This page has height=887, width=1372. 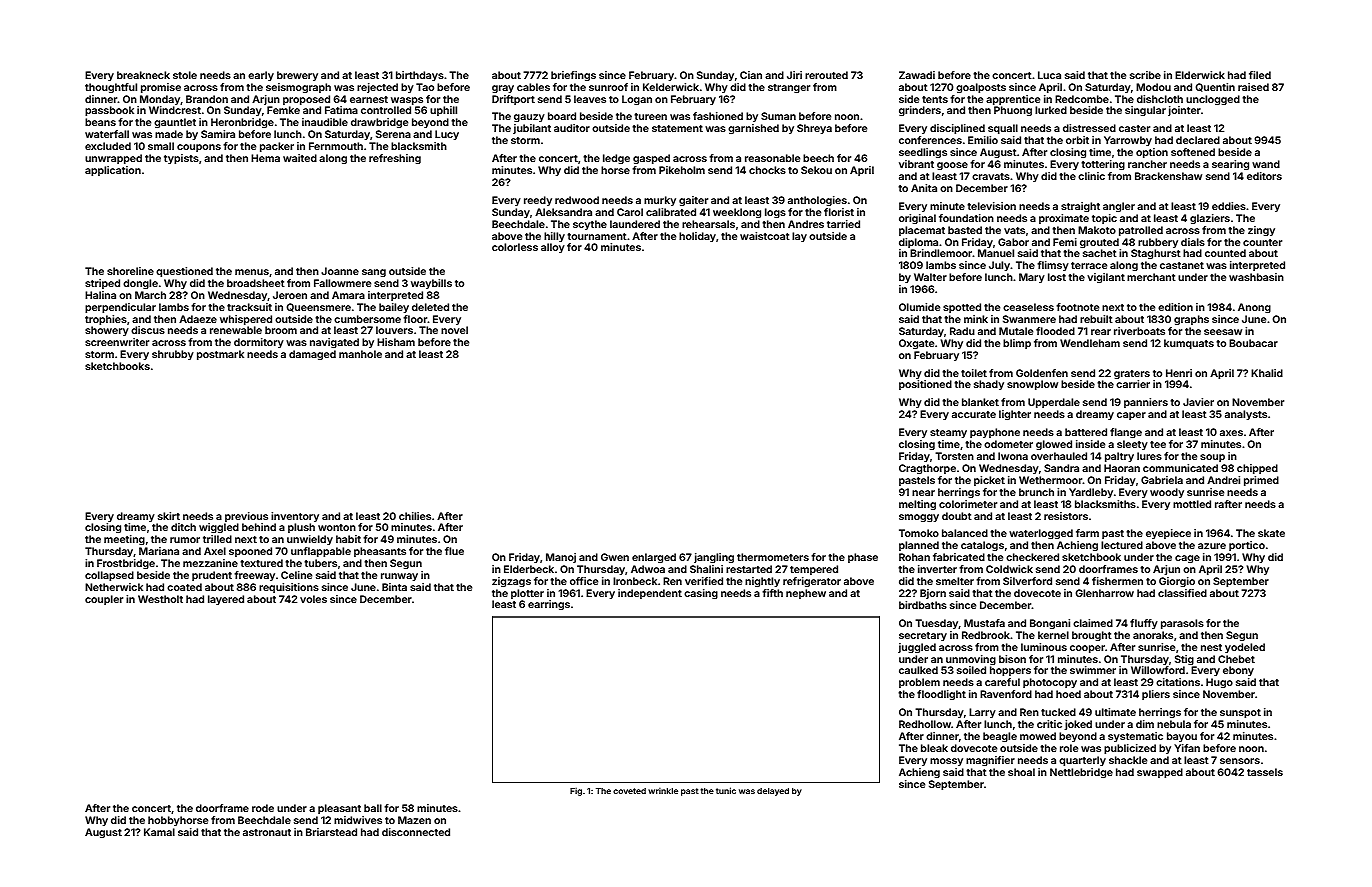 What do you see at coordinates (995, 433) in the page?
I see `payphone` at bounding box center [995, 433].
